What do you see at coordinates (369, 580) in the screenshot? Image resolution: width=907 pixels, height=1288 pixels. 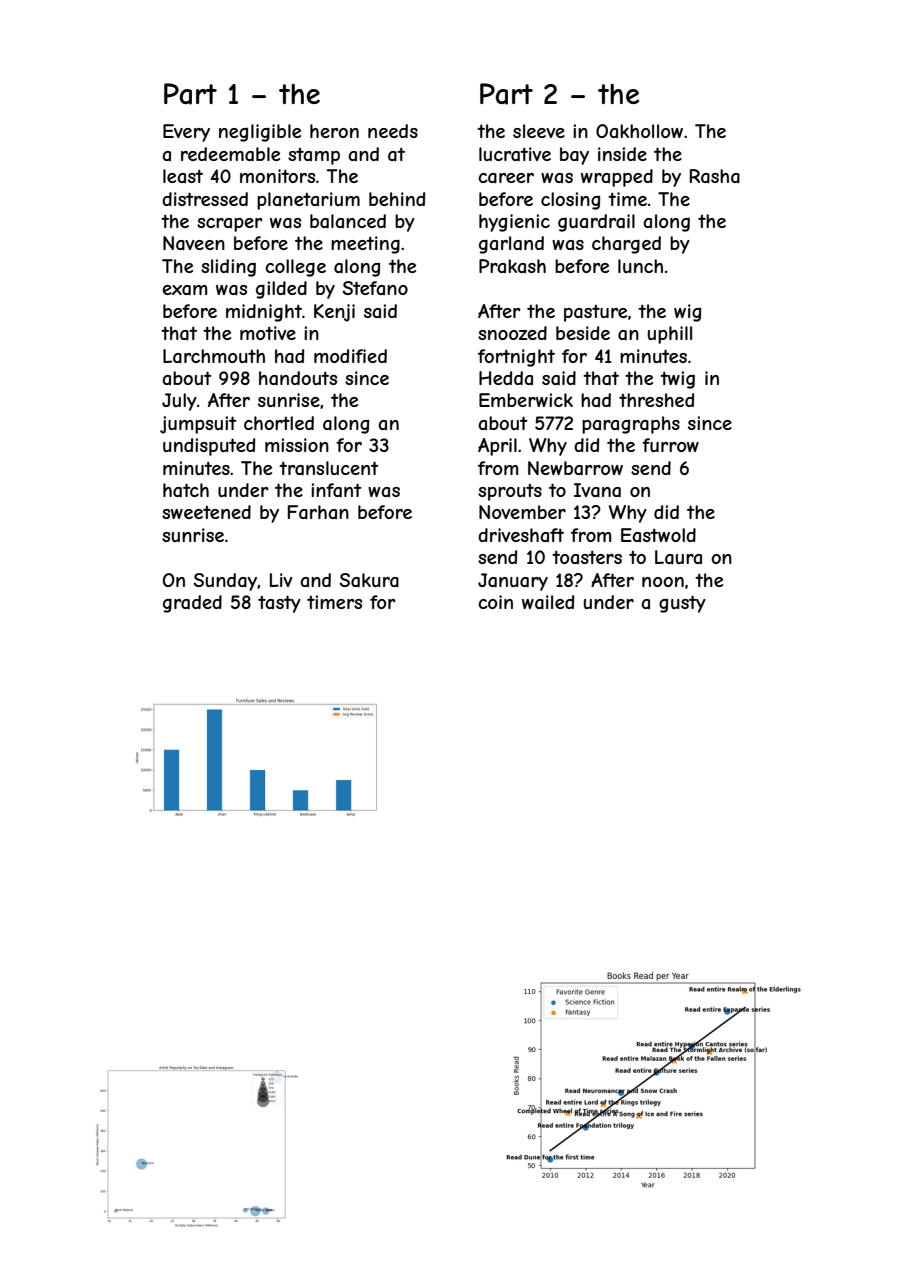 I see `Sakura` at bounding box center [369, 580].
